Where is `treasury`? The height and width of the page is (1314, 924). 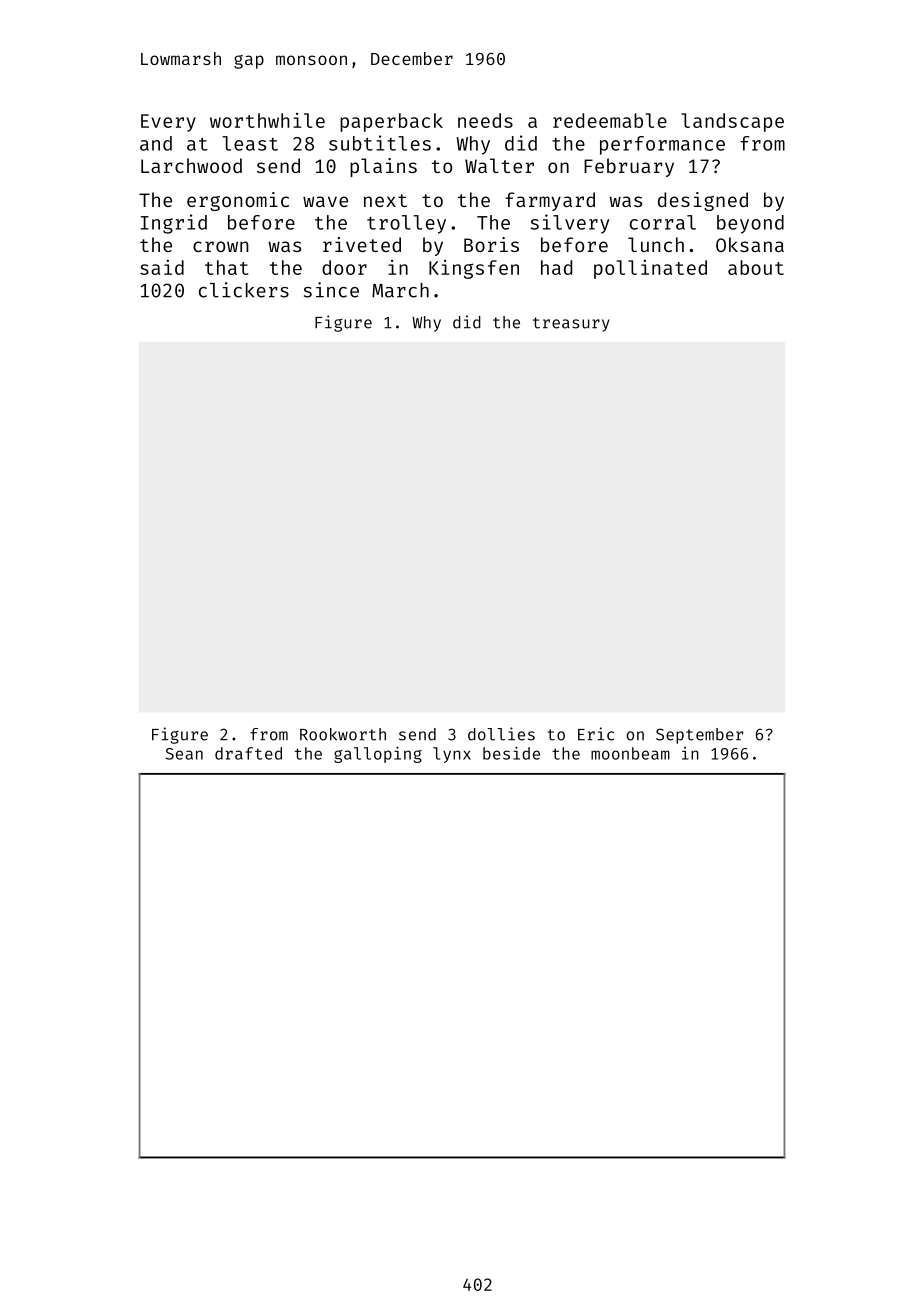 treasury is located at coordinates (571, 324).
